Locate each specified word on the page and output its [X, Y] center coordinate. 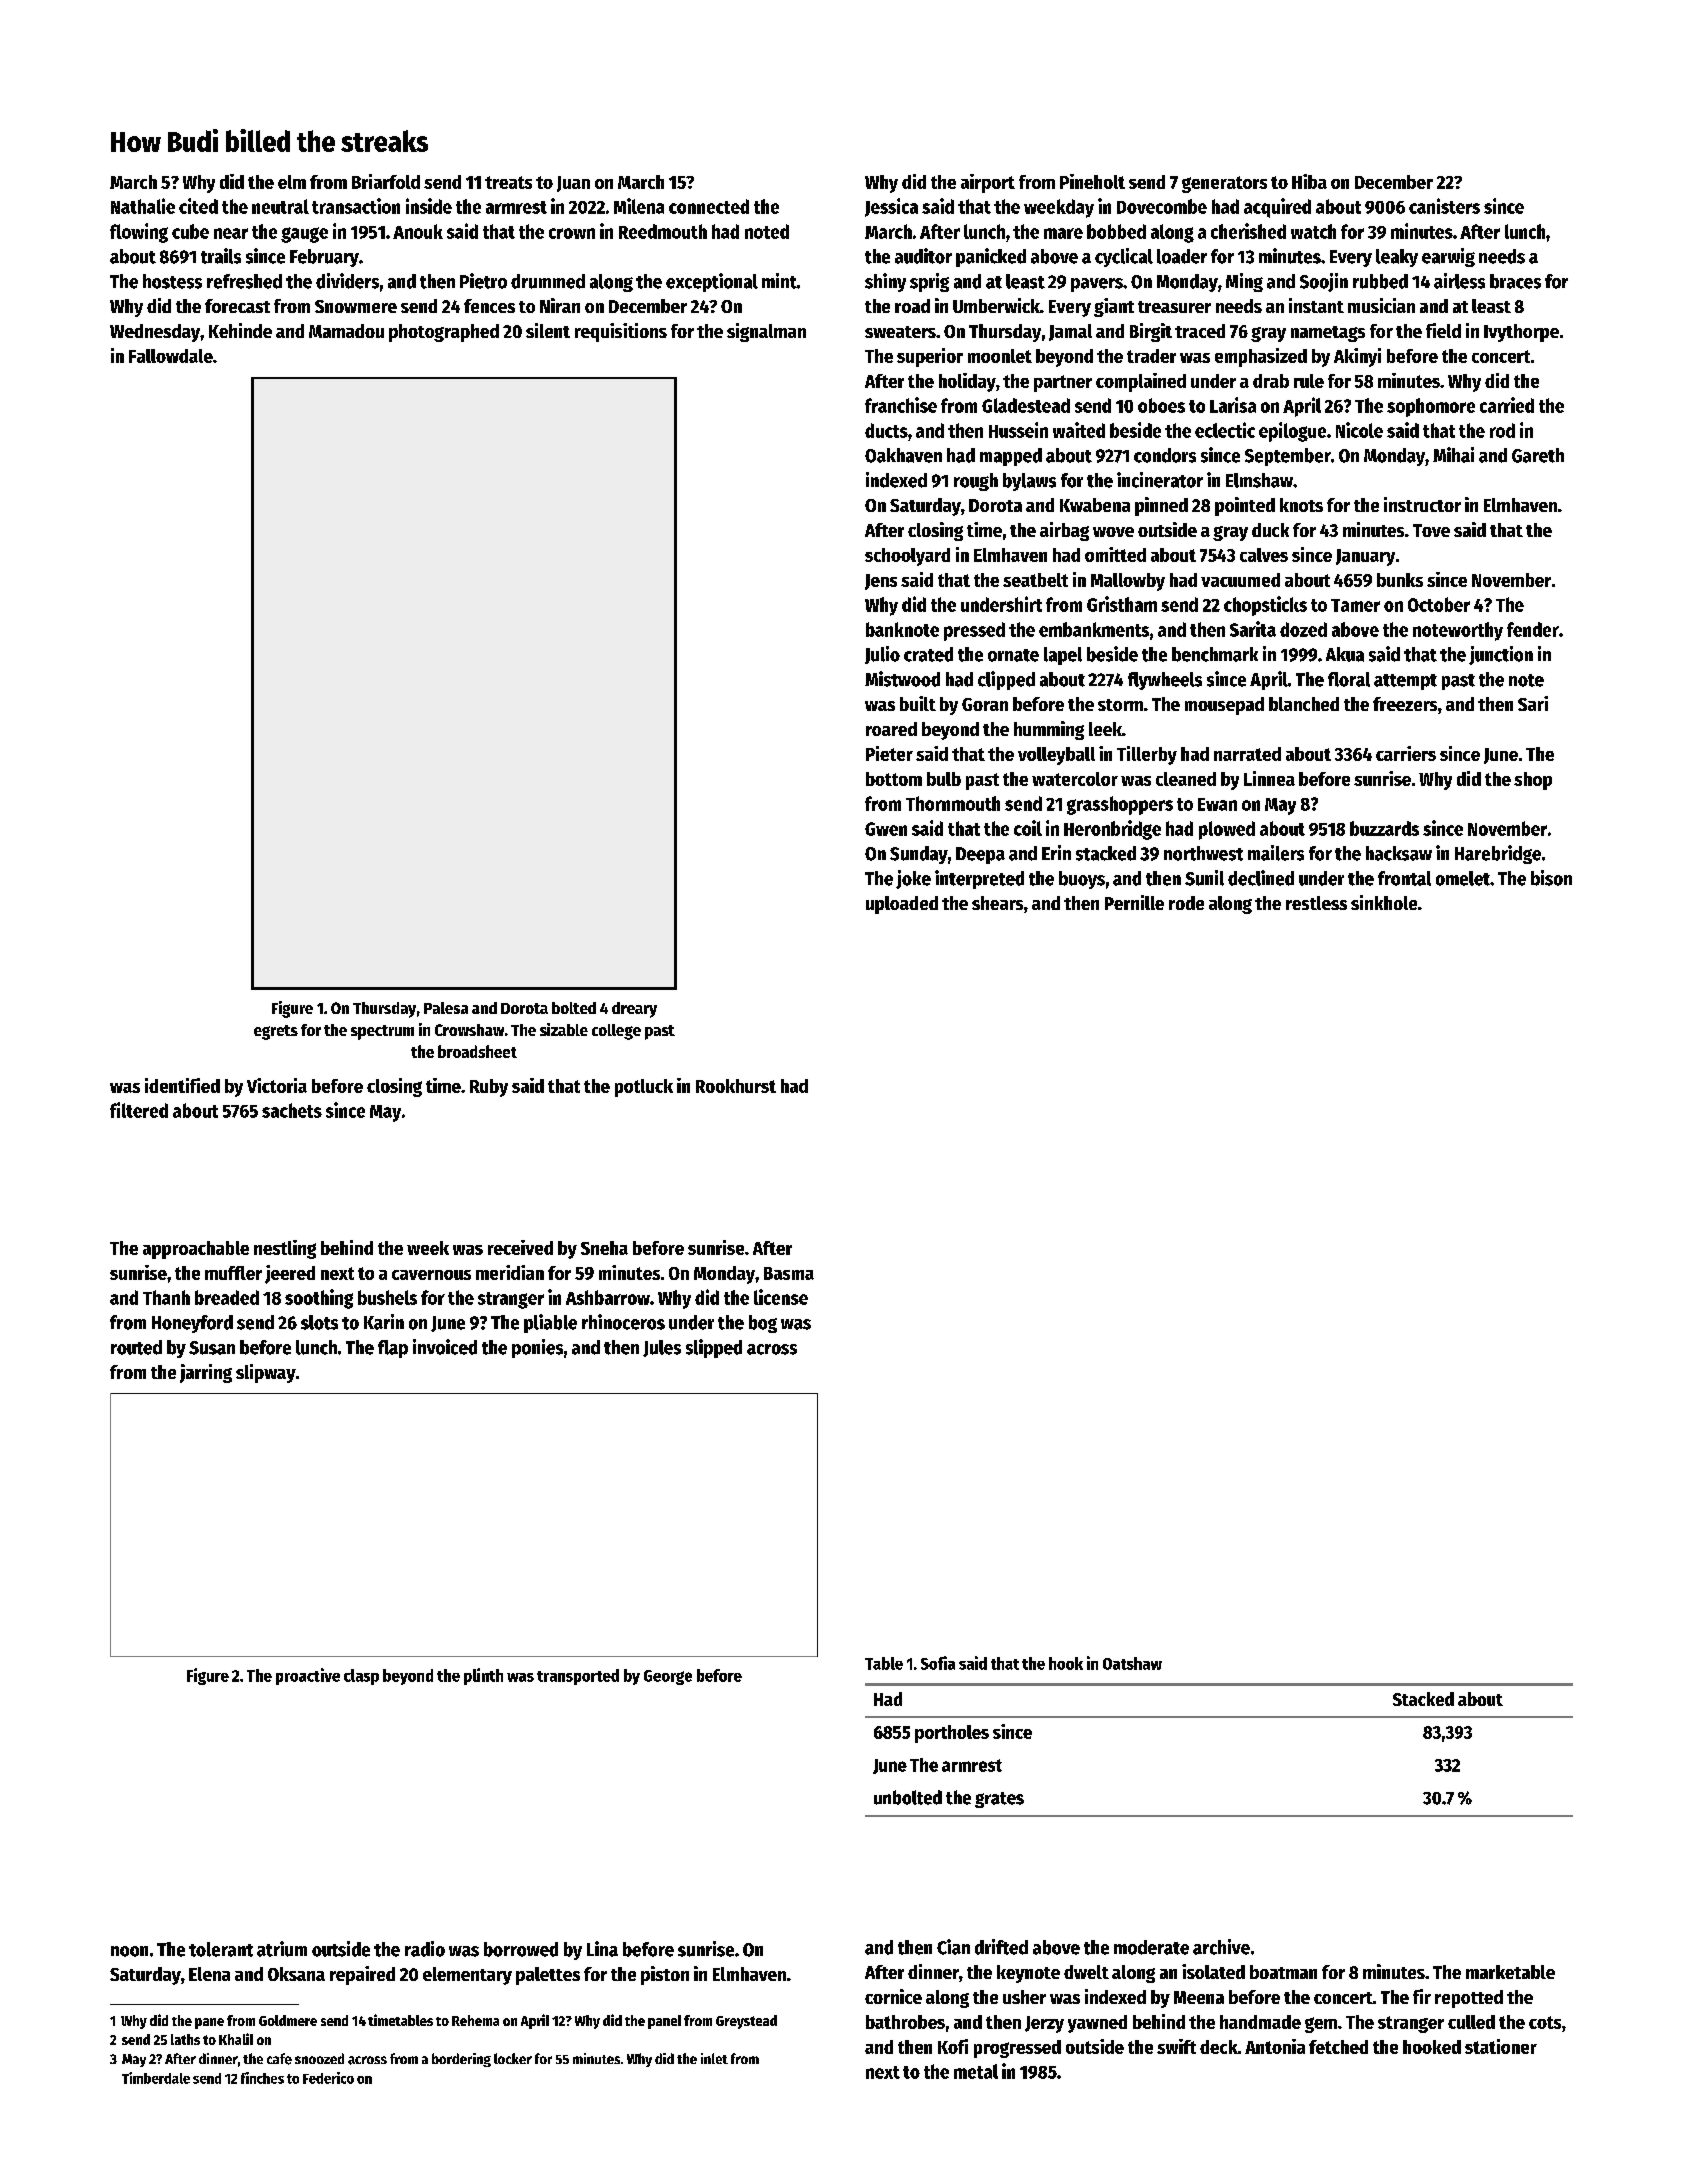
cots [1545, 2022]
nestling [285, 1249]
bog [763, 1324]
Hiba [1309, 181]
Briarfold [386, 181]
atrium [282, 1949]
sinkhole [1384, 902]
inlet [714, 2058]
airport [988, 183]
